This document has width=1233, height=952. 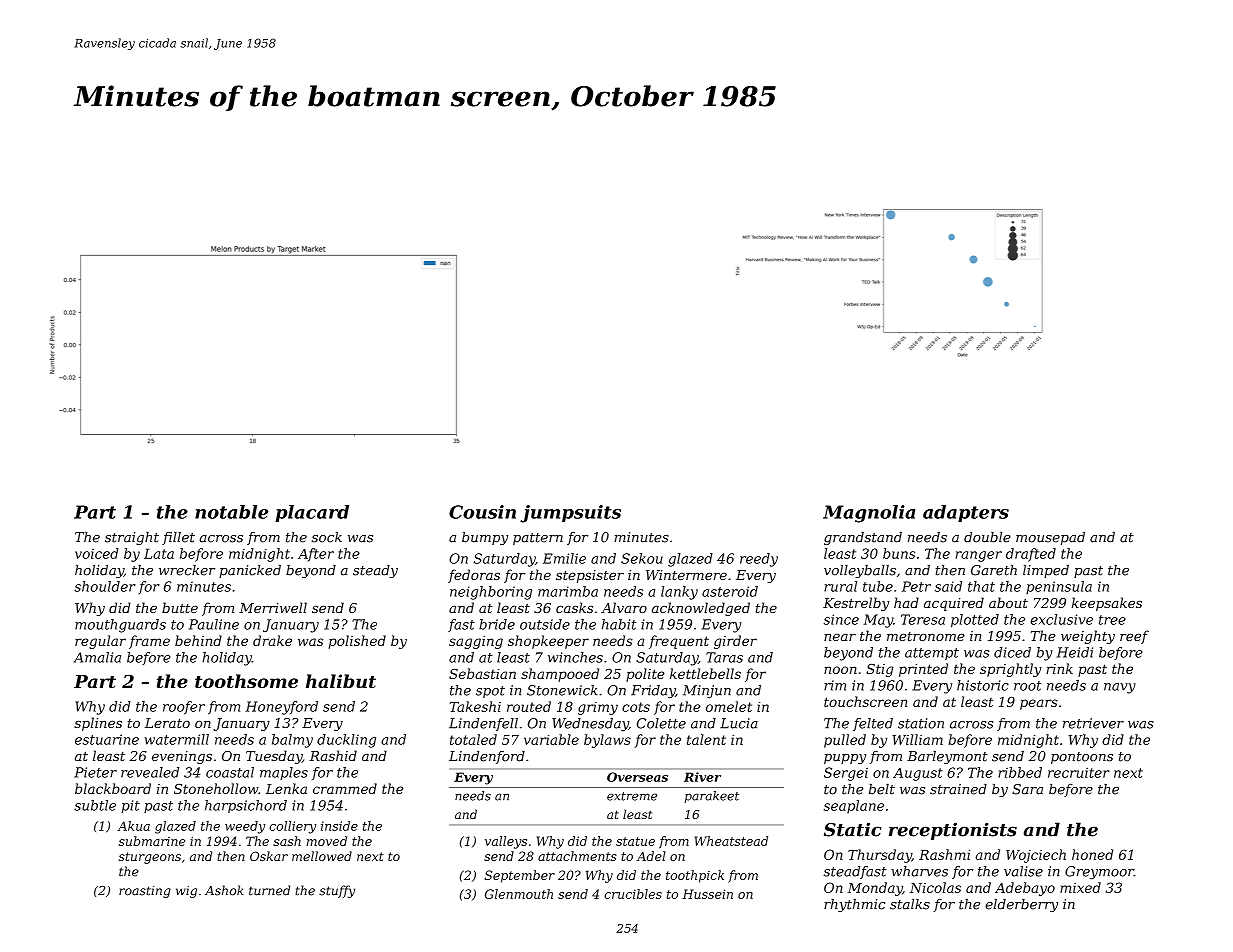 What do you see at coordinates (482, 512) in the document?
I see `Cousin` at bounding box center [482, 512].
